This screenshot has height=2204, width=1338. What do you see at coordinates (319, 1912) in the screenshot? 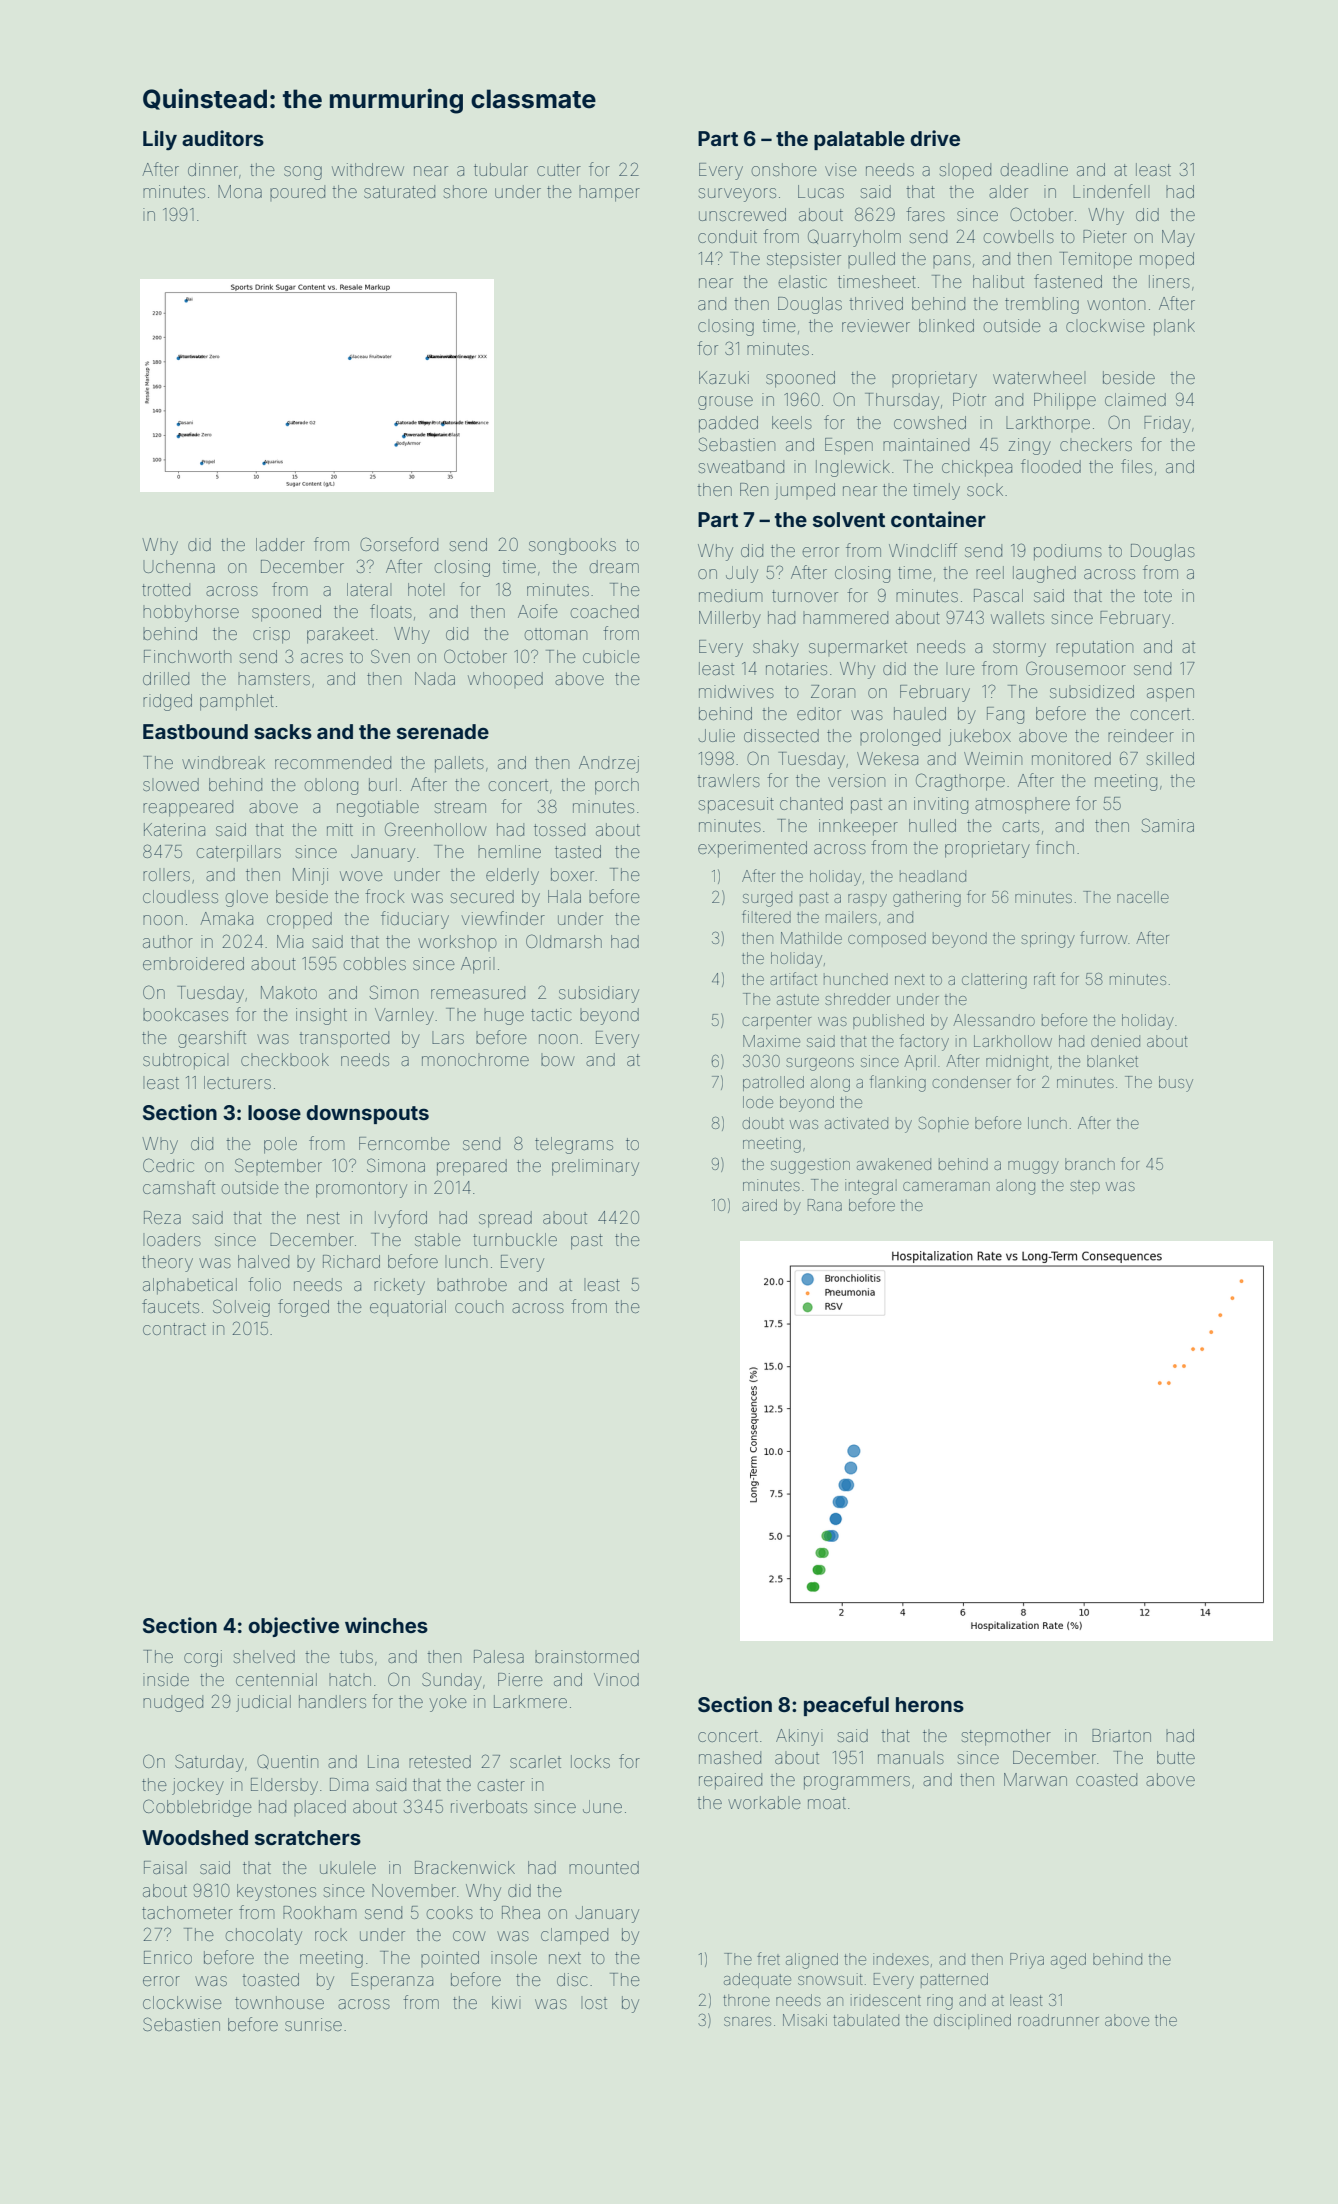
I see `Rookham` at bounding box center [319, 1912].
